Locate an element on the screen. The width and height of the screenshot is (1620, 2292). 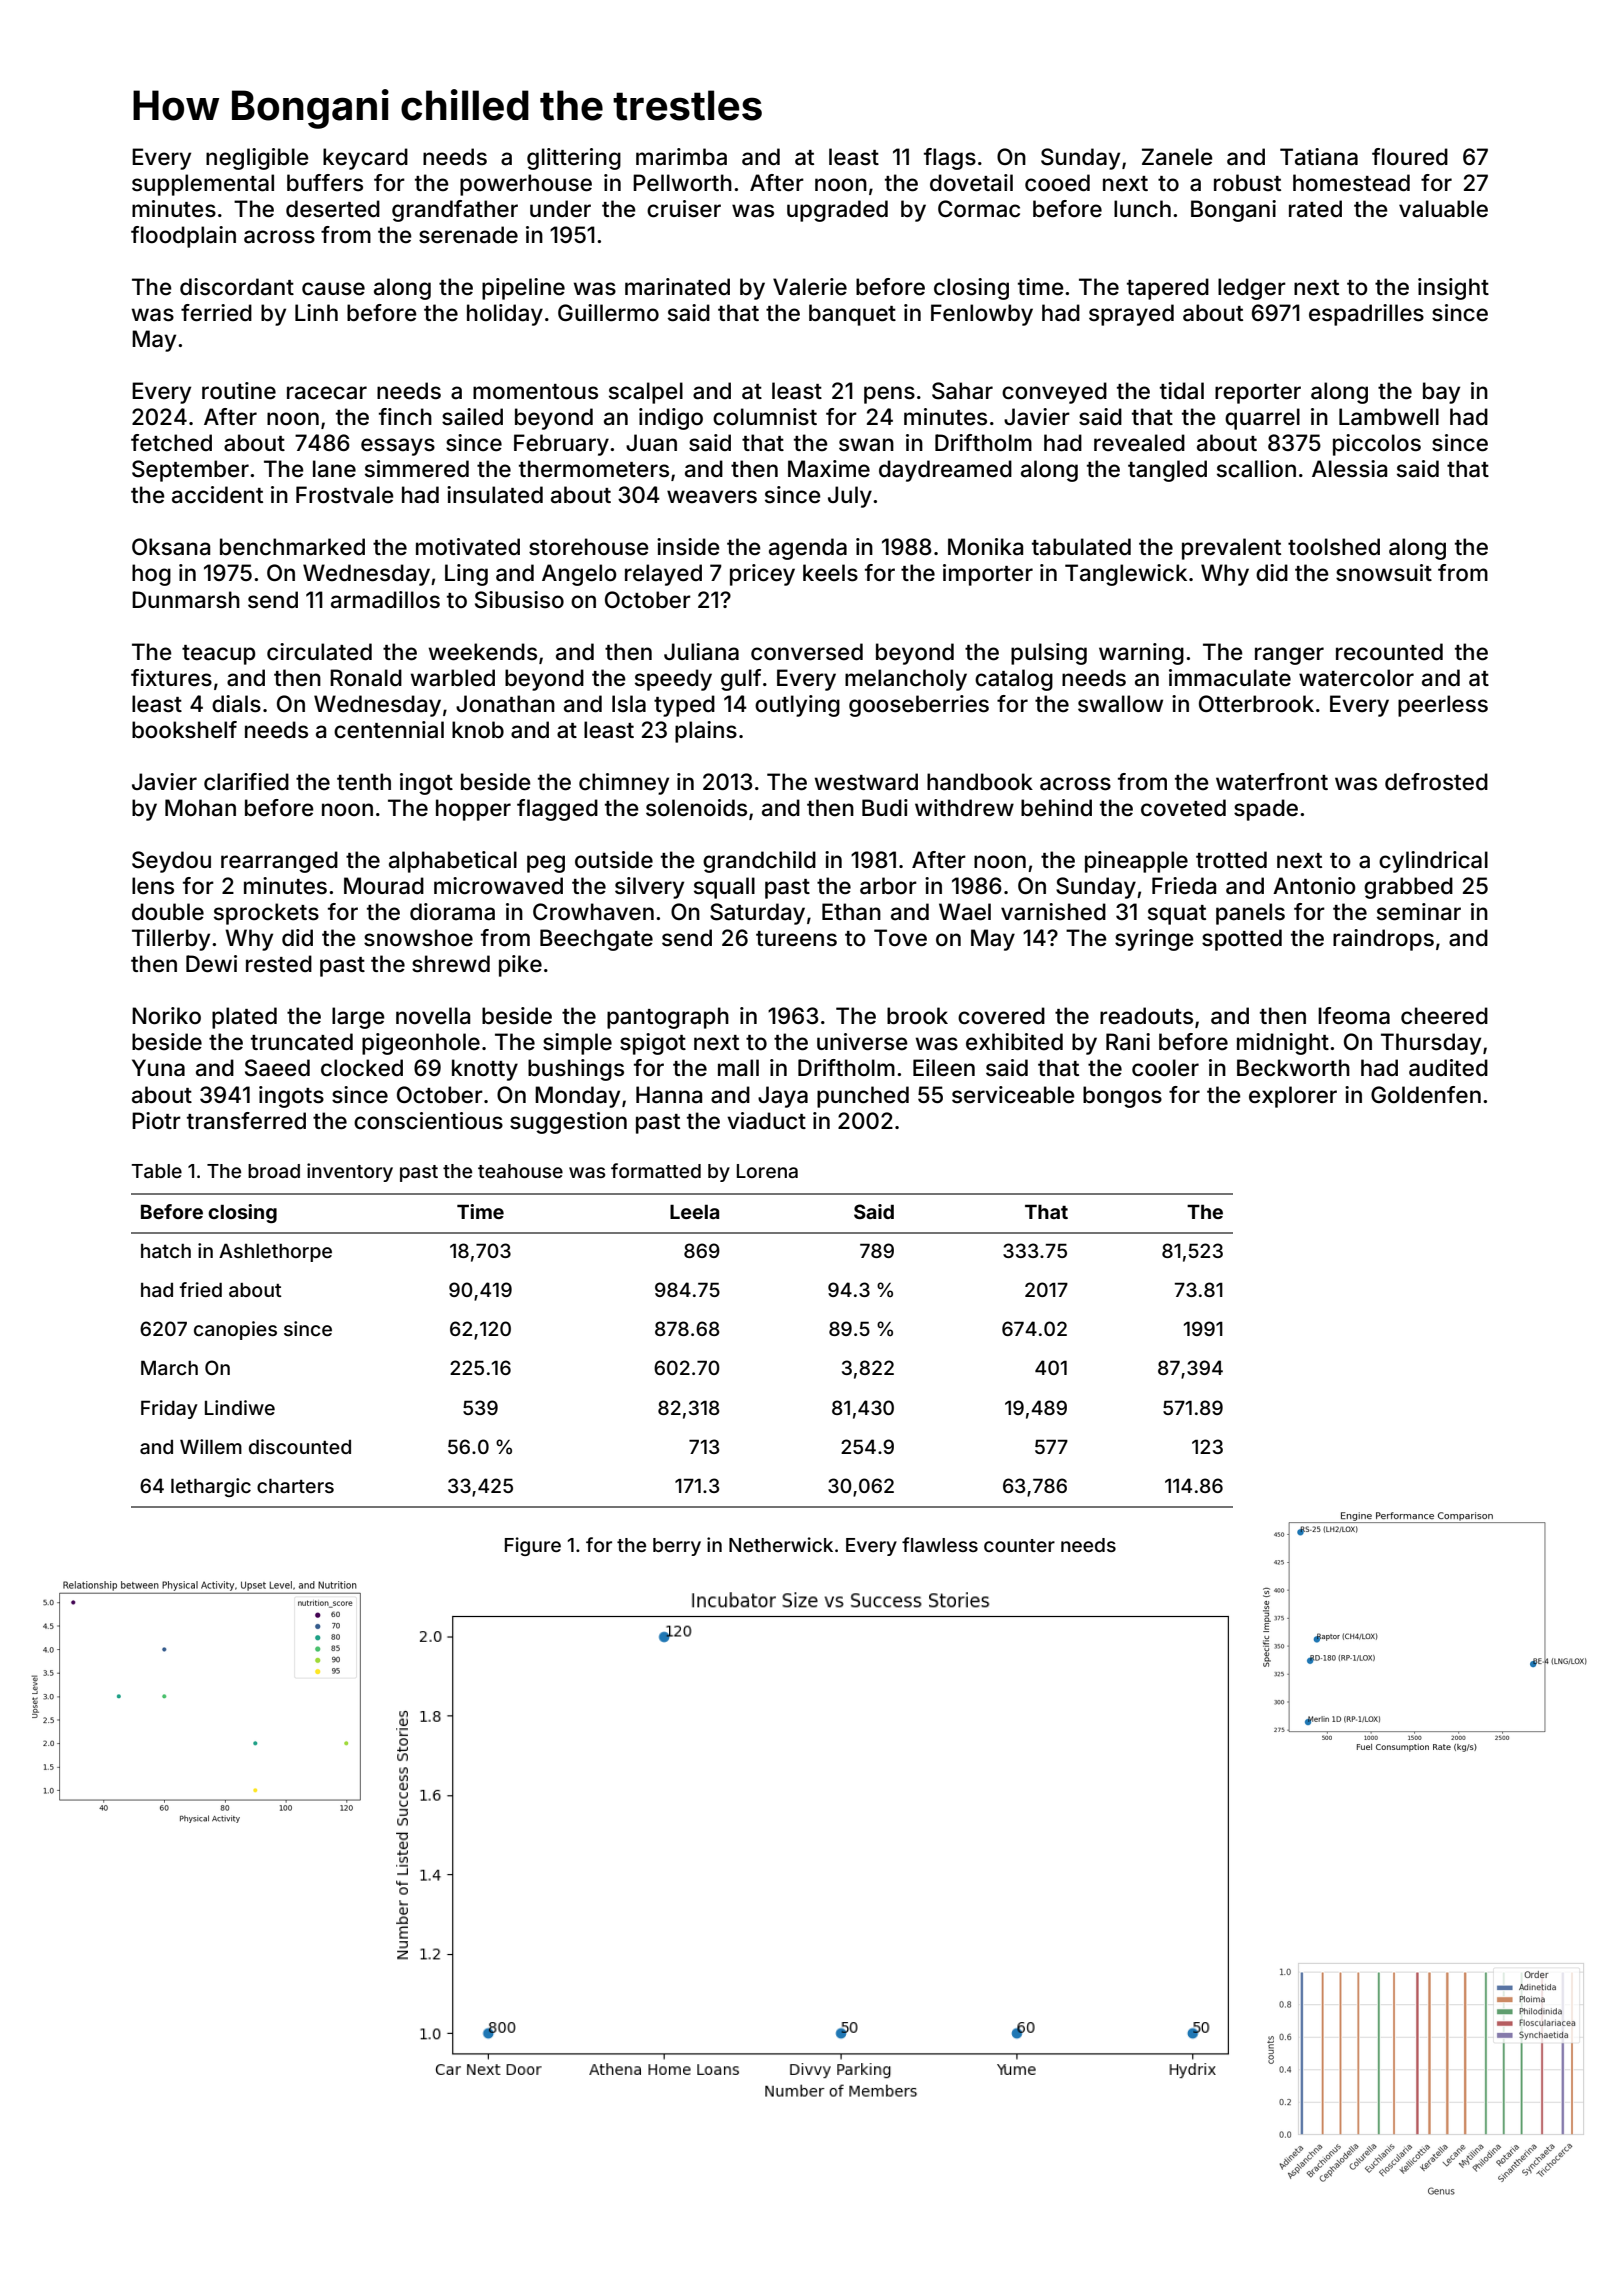
glittering is located at coordinates (574, 159).
